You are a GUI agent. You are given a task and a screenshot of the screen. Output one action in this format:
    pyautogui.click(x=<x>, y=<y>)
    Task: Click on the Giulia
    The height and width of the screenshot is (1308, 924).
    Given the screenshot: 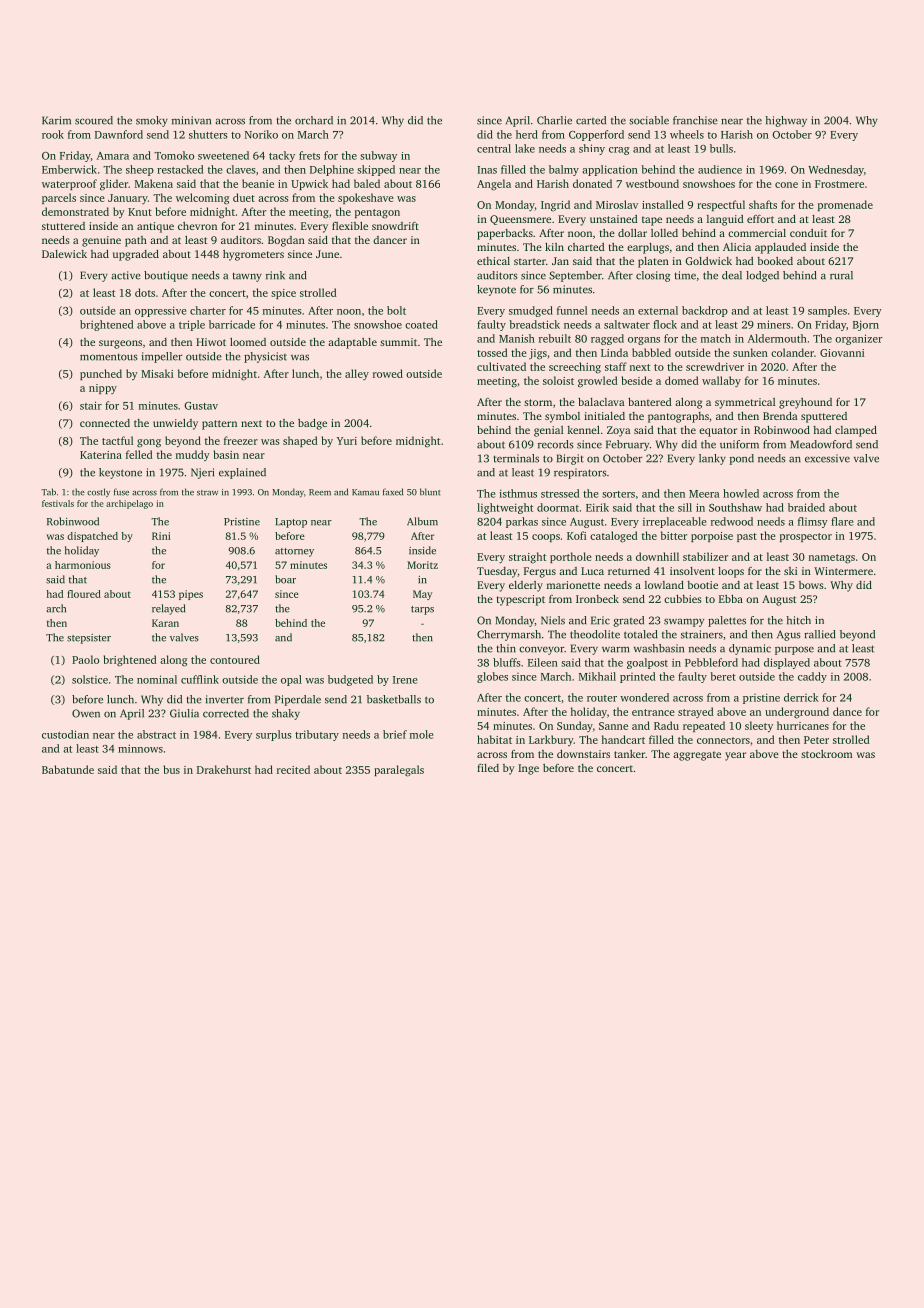 What is the action you would take?
    pyautogui.click(x=184, y=713)
